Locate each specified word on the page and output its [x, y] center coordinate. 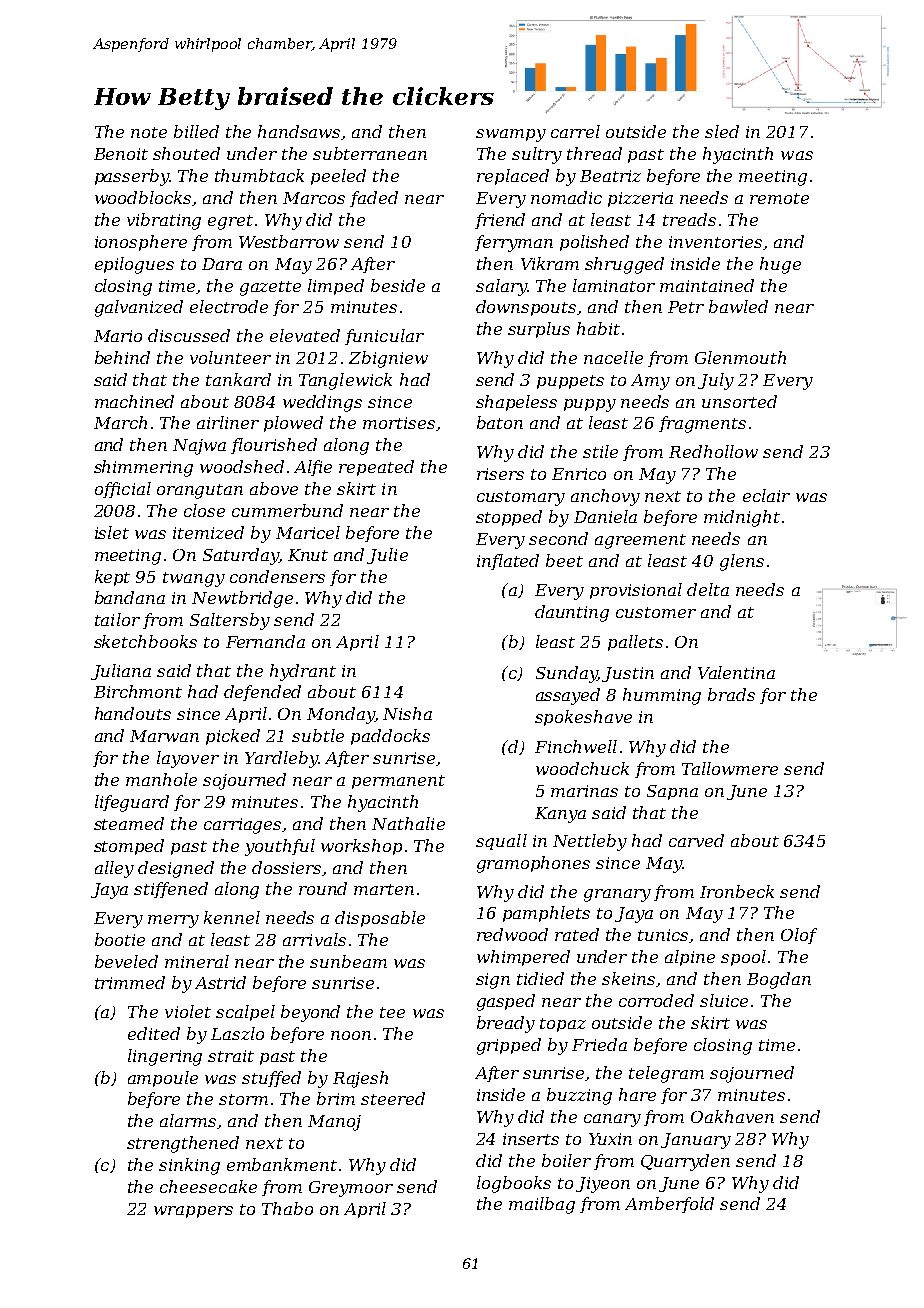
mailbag [542, 1205]
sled [722, 131]
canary [612, 1120]
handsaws [300, 132]
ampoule [163, 1079]
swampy [511, 135]
